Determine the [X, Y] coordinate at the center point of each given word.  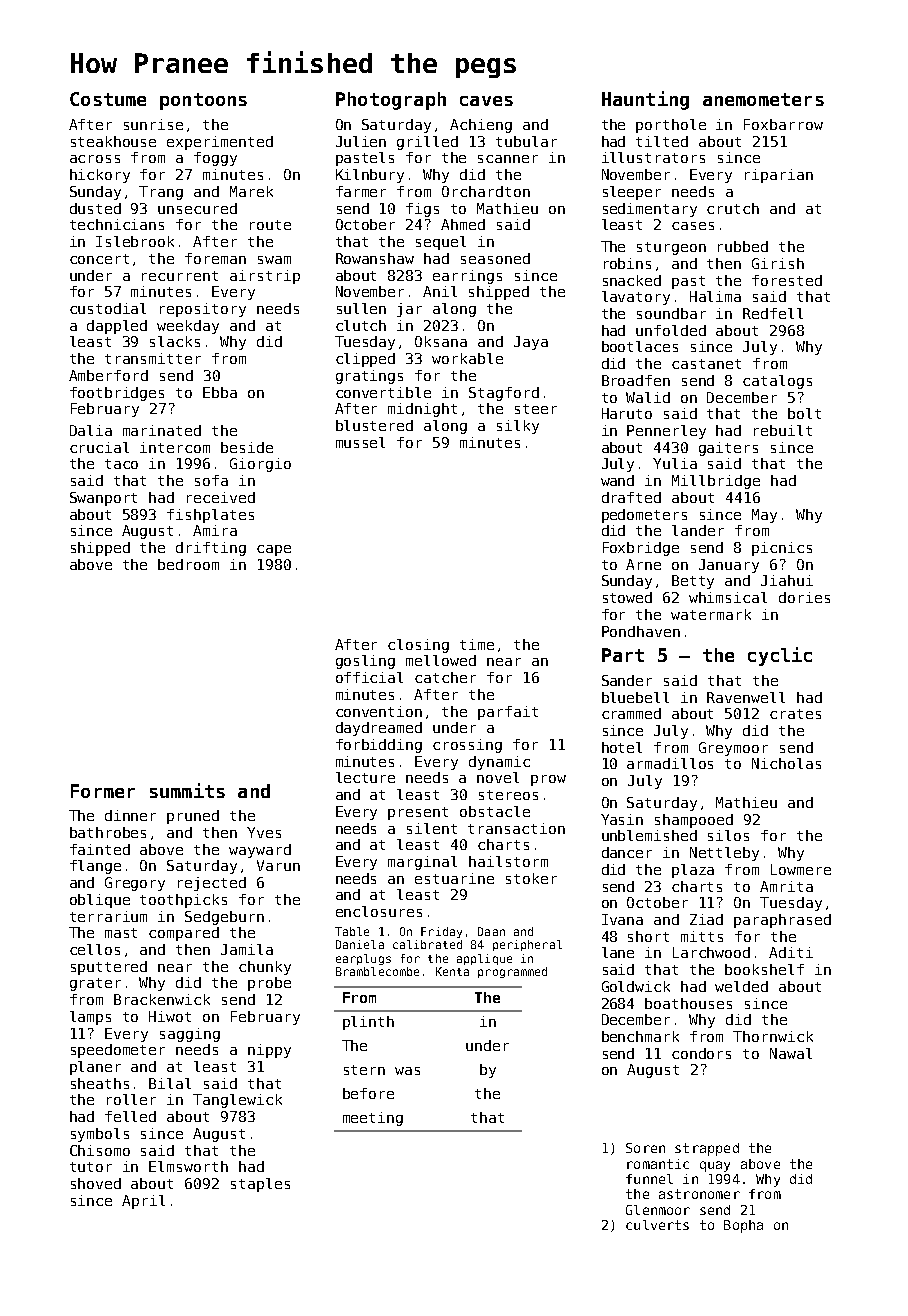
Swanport [103, 499]
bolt [804, 413]
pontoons [203, 101]
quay [715, 1166]
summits [187, 790]
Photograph [391, 101]
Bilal [170, 1083]
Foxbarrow [783, 124]
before [368, 1093]
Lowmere [801, 869]
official [369, 677]
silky [518, 427]
